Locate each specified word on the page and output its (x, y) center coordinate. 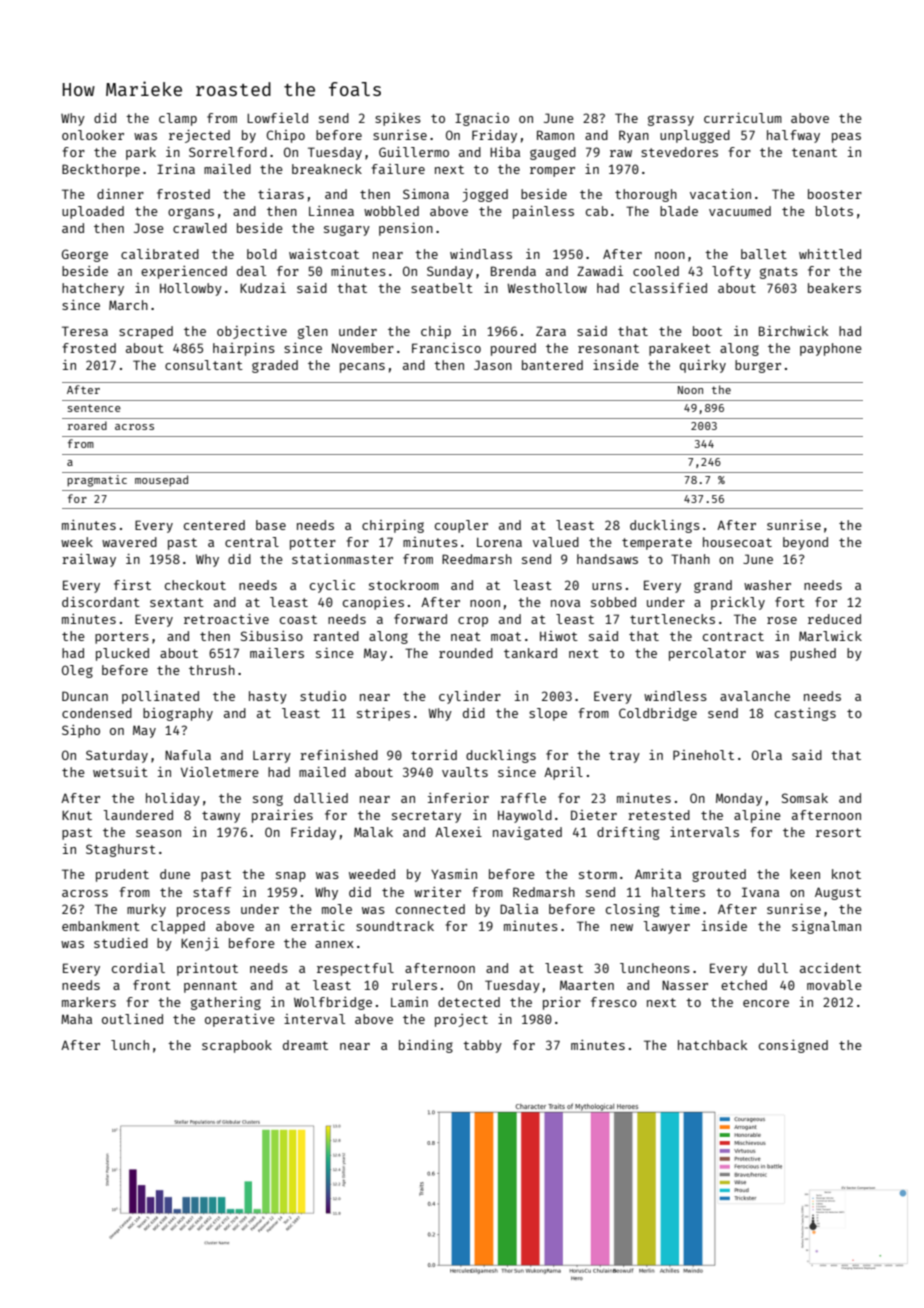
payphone (831, 349)
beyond (805, 543)
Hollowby (191, 289)
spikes (398, 119)
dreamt (305, 1045)
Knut (77, 815)
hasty (268, 697)
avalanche (755, 696)
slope (548, 714)
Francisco (446, 348)
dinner (120, 194)
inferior (458, 798)
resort (838, 832)
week (77, 542)
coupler (461, 526)
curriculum (743, 118)
